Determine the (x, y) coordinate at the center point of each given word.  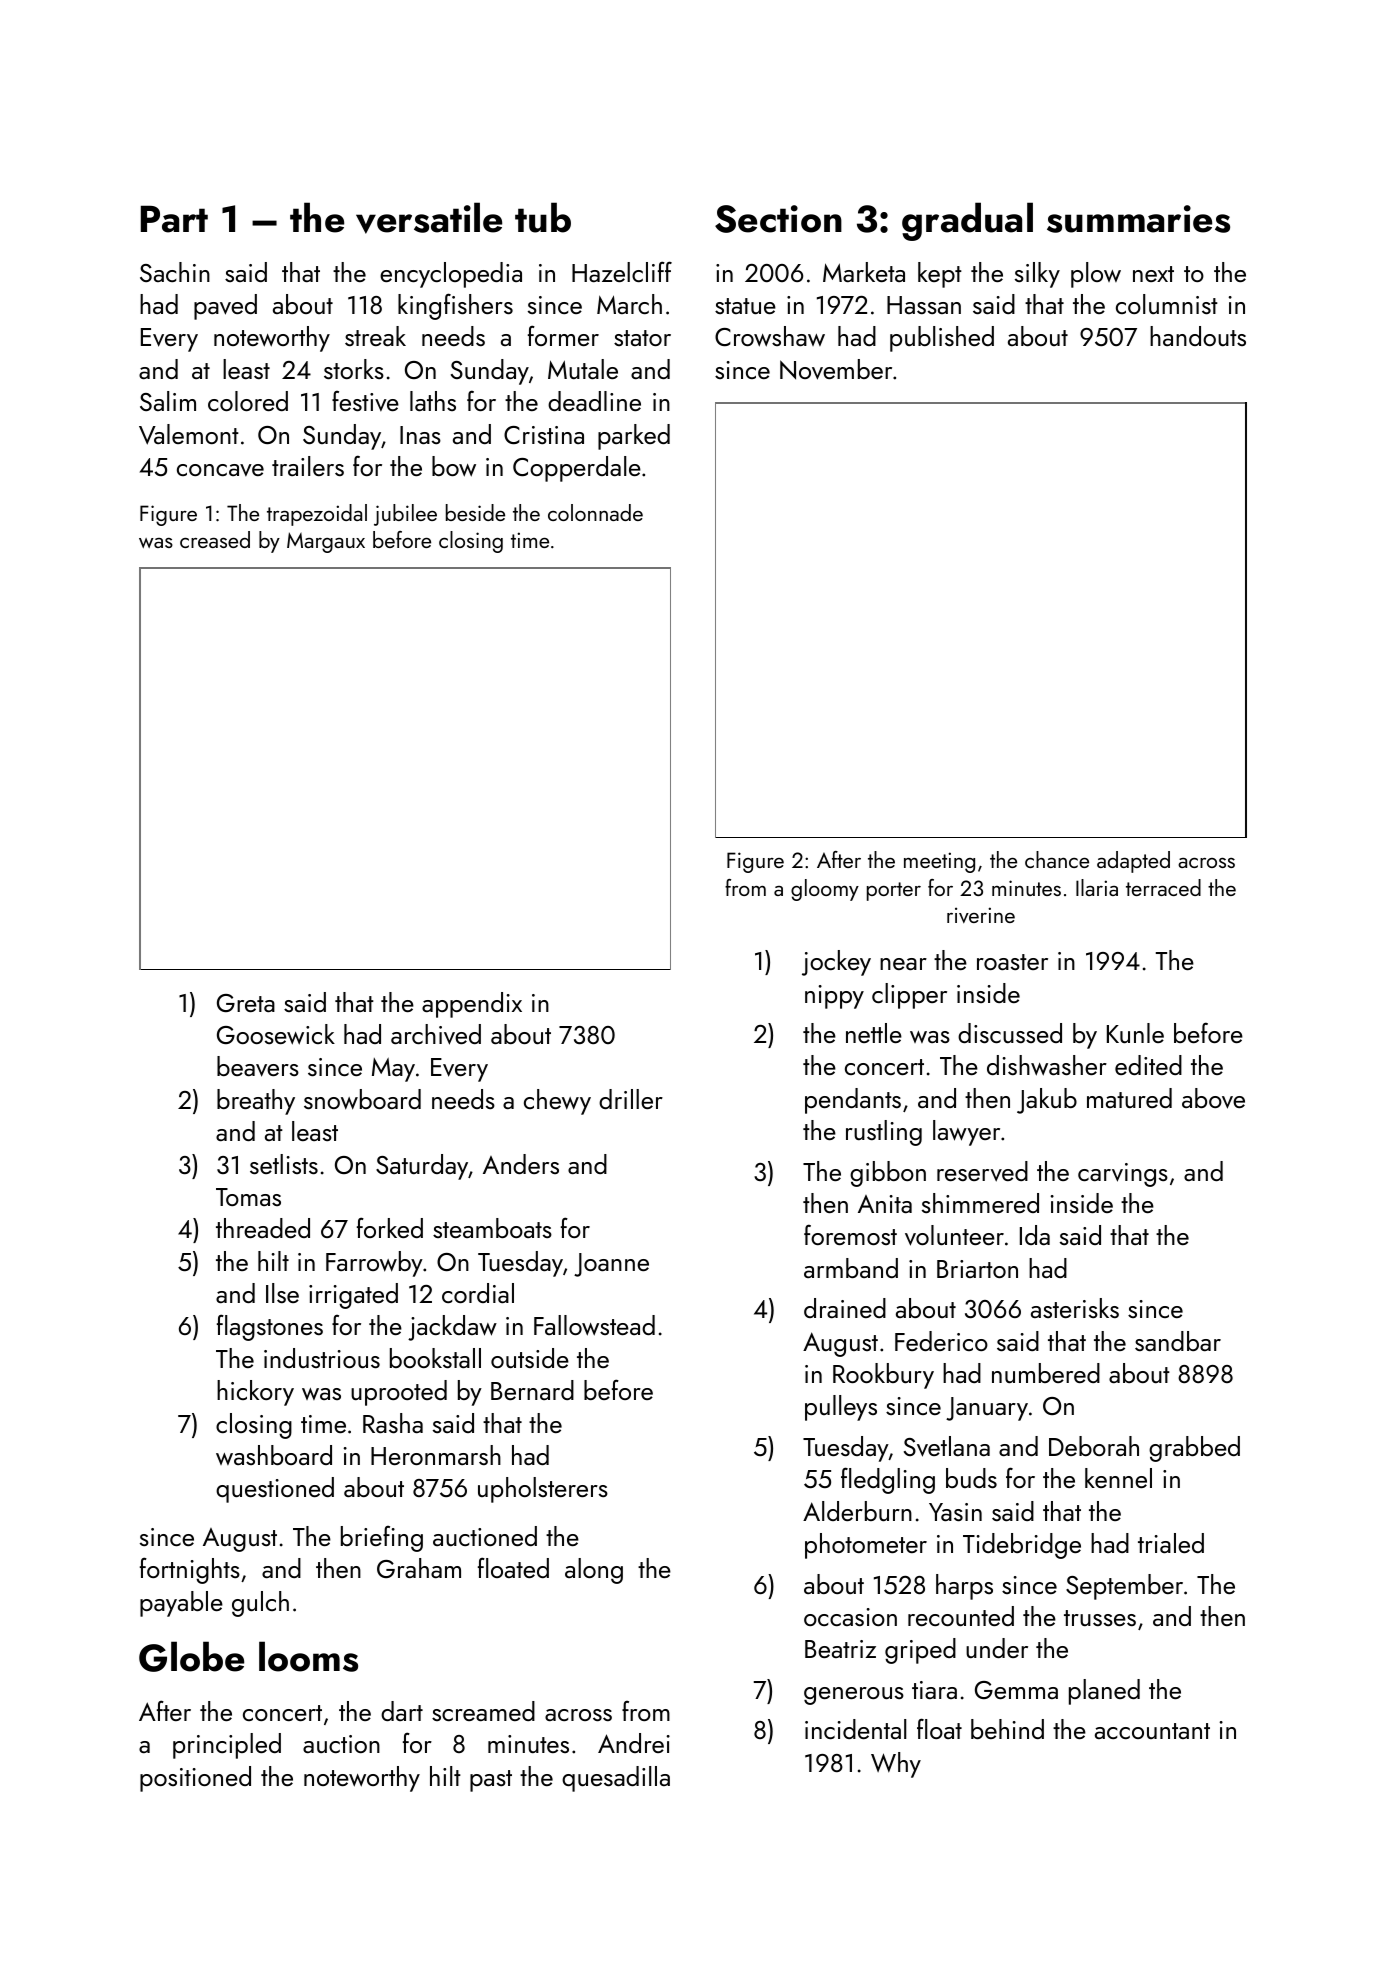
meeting (939, 862)
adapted (1133, 862)
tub (543, 217)
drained (845, 1308)
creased (215, 539)
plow (1096, 275)
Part (174, 219)
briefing (382, 1539)
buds (971, 1478)
